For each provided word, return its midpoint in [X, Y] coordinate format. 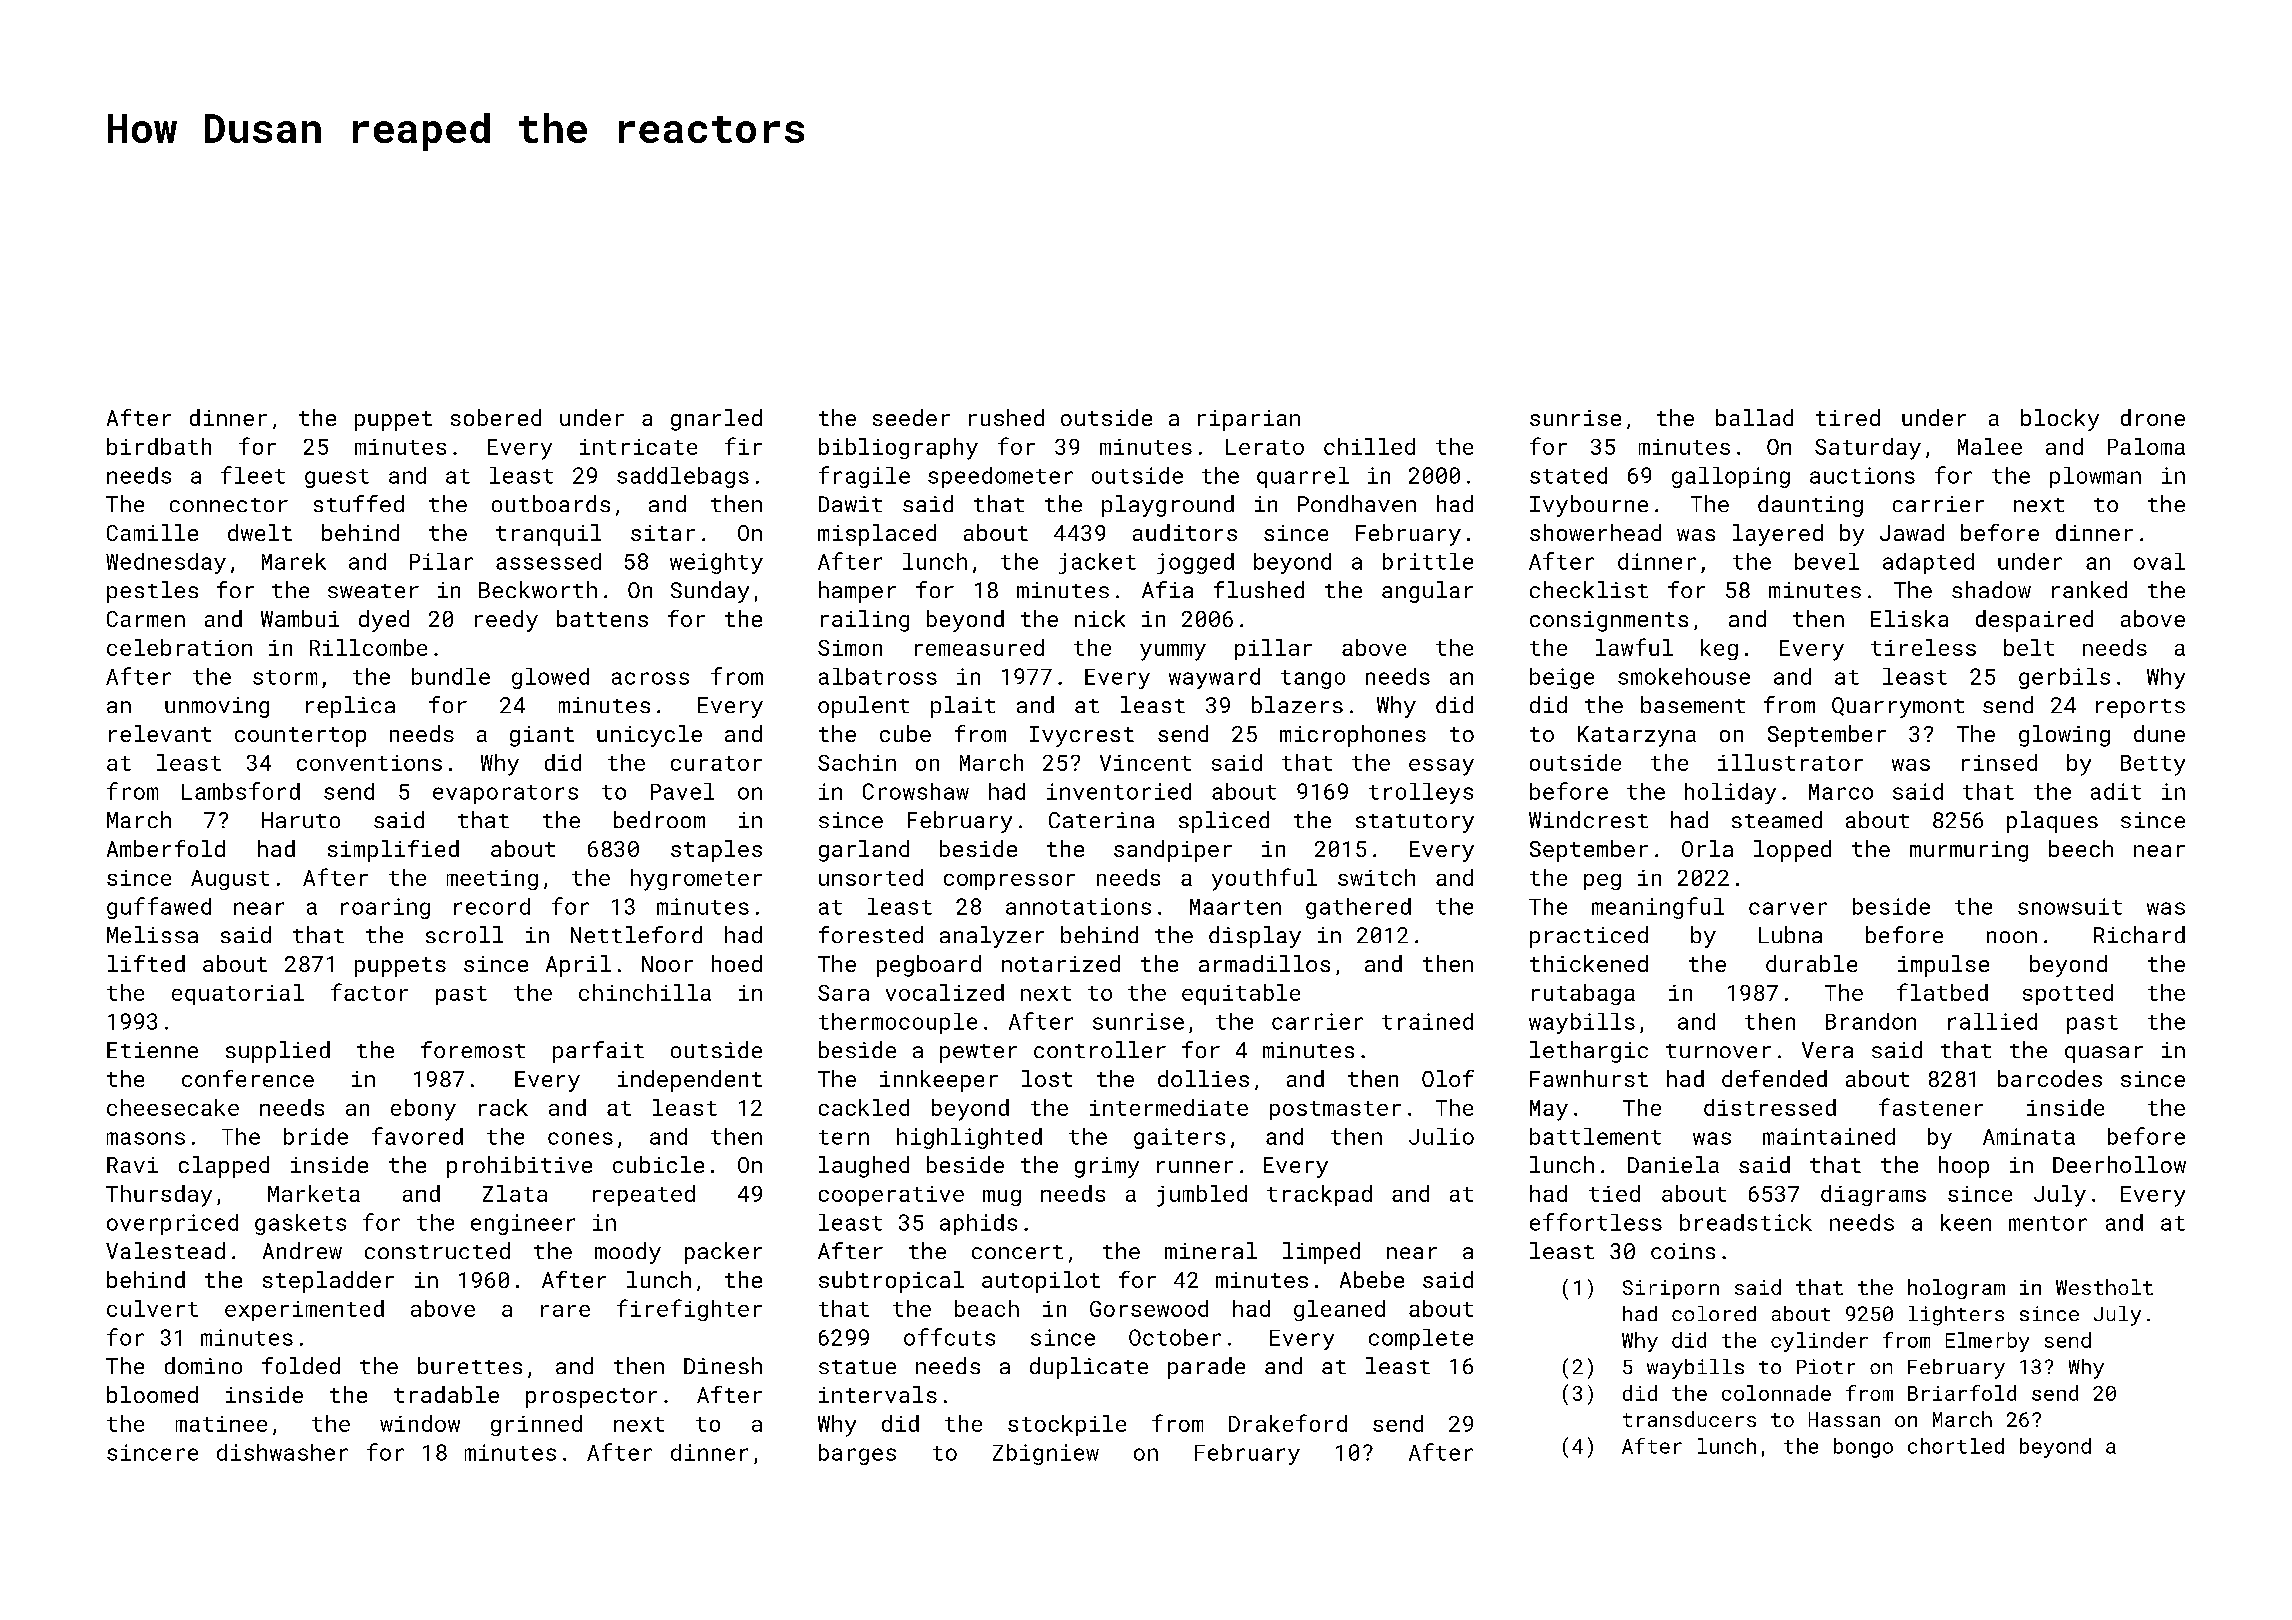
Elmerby [1987, 1342]
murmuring [1969, 851]
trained [1427, 1021]
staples [716, 851]
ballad [1754, 417]
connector [229, 505]
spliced [1224, 822]
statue [857, 1367]
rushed [1006, 417]
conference [248, 1078]
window [420, 1423]
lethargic [1589, 1052]
